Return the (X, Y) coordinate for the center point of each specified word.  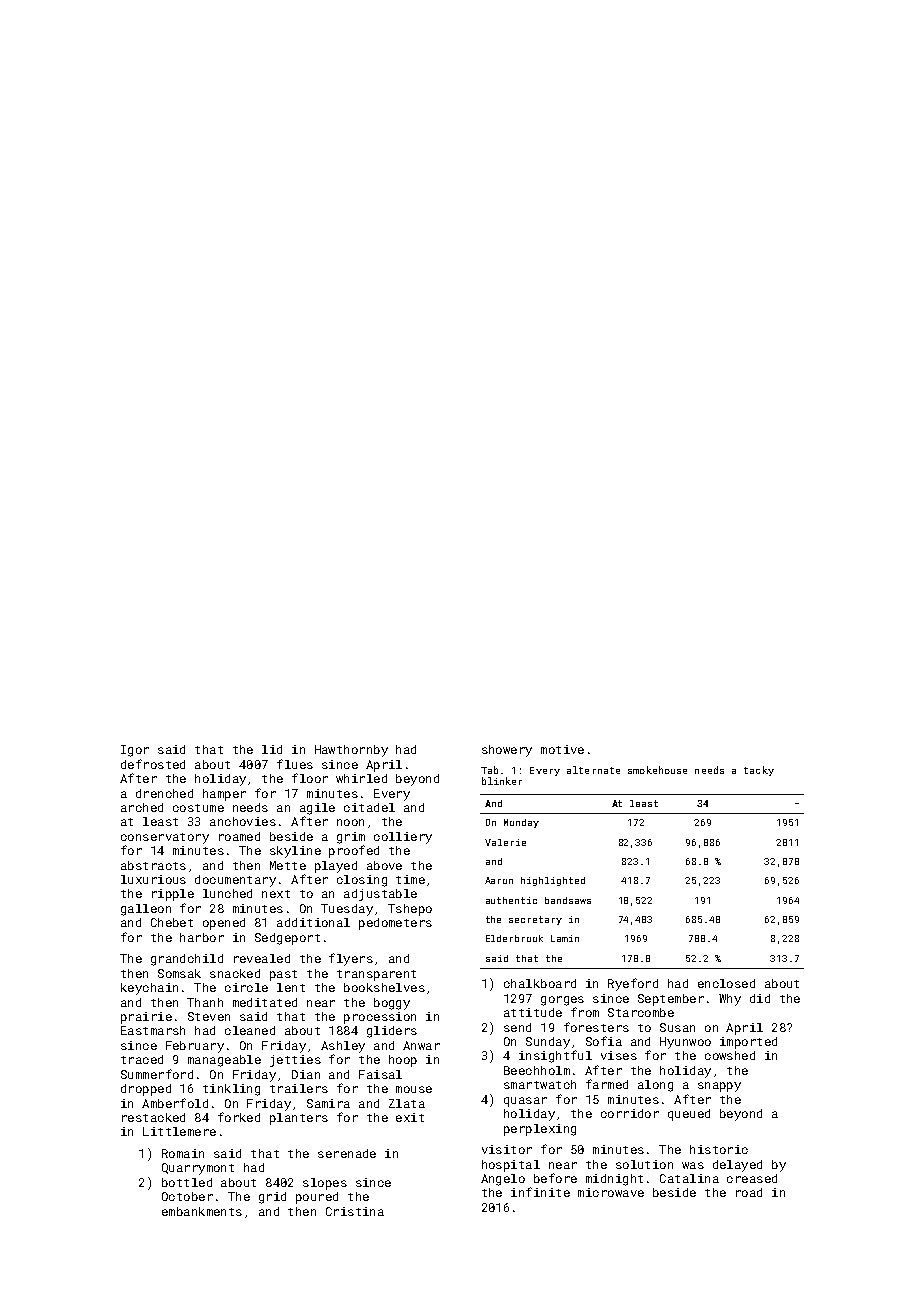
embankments (202, 1211)
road (749, 1192)
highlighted (553, 881)
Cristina (355, 1211)
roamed (239, 836)
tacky (759, 771)
